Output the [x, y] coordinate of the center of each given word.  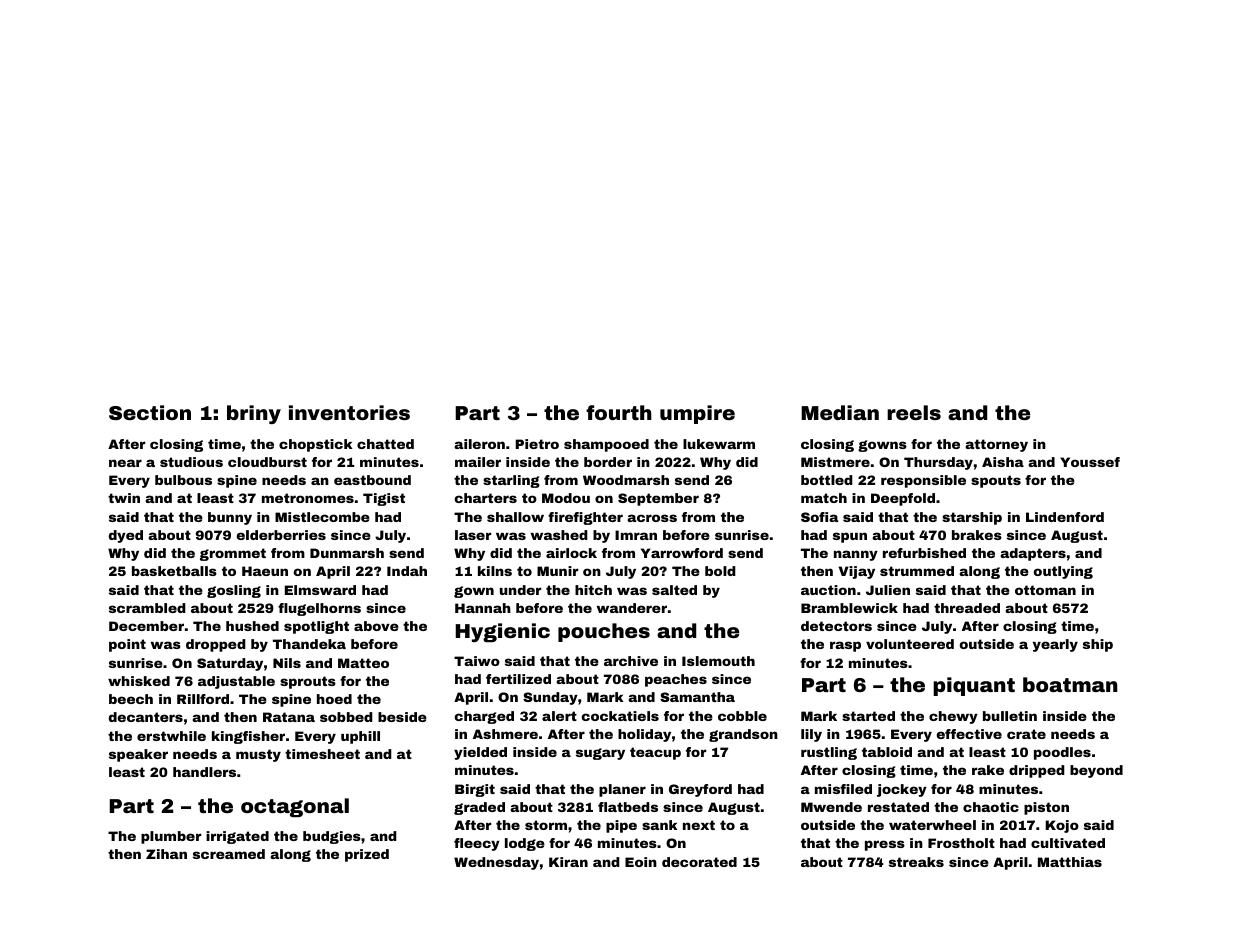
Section [150, 412]
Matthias [1070, 862]
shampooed [606, 445]
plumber [171, 837]
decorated [699, 862]
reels [914, 412]
